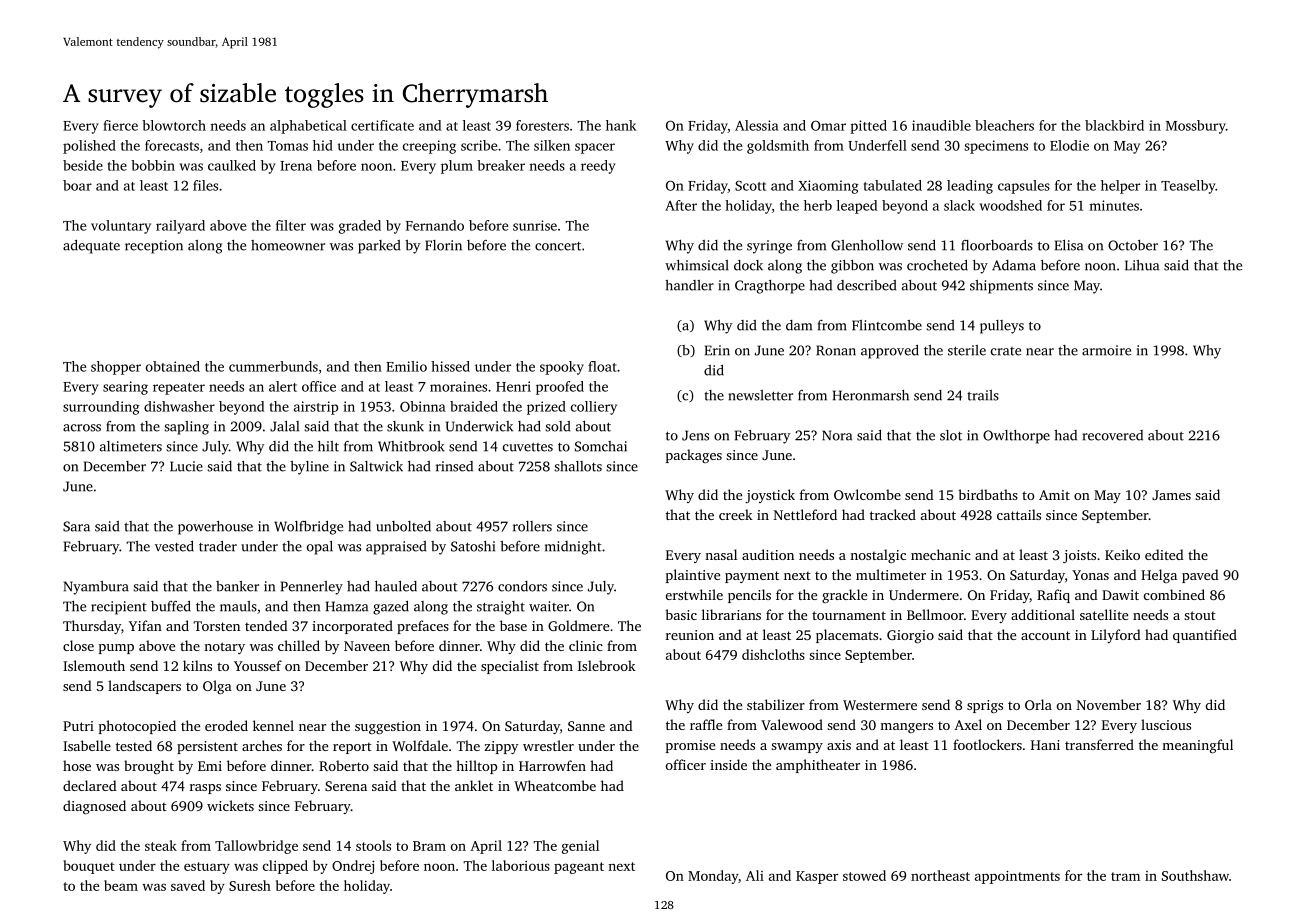 The width and height of the document is (1308, 924). Describe the element at coordinates (250, 885) in the document. I see `Suresh` at that location.
